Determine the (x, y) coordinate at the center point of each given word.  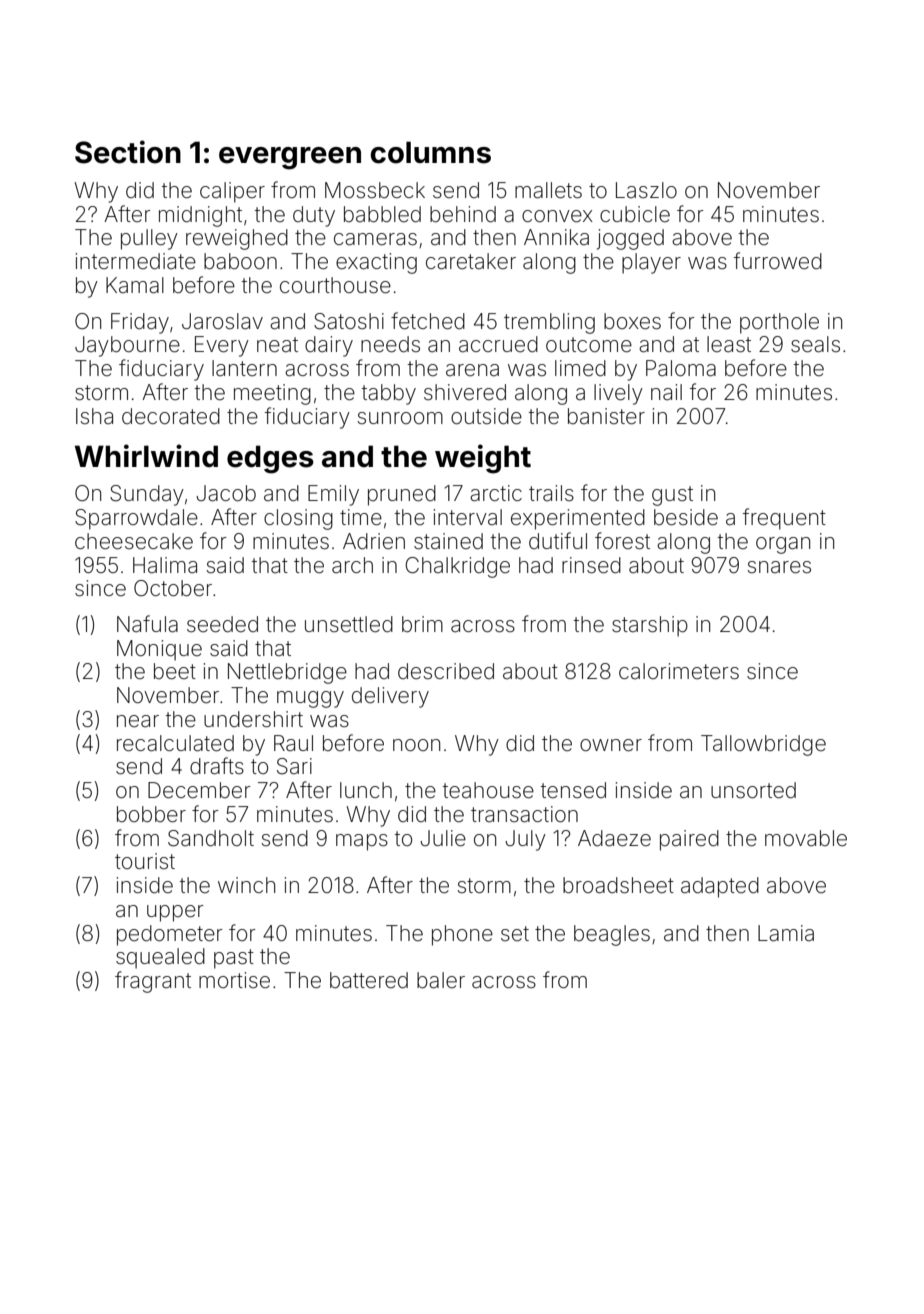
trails (551, 493)
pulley (149, 239)
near (138, 721)
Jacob (226, 493)
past (234, 959)
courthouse (335, 285)
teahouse (488, 790)
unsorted (753, 790)
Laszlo (646, 190)
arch (352, 565)
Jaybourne (127, 346)
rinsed (591, 565)
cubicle (635, 214)
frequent (784, 519)
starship (650, 626)
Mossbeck (375, 190)
